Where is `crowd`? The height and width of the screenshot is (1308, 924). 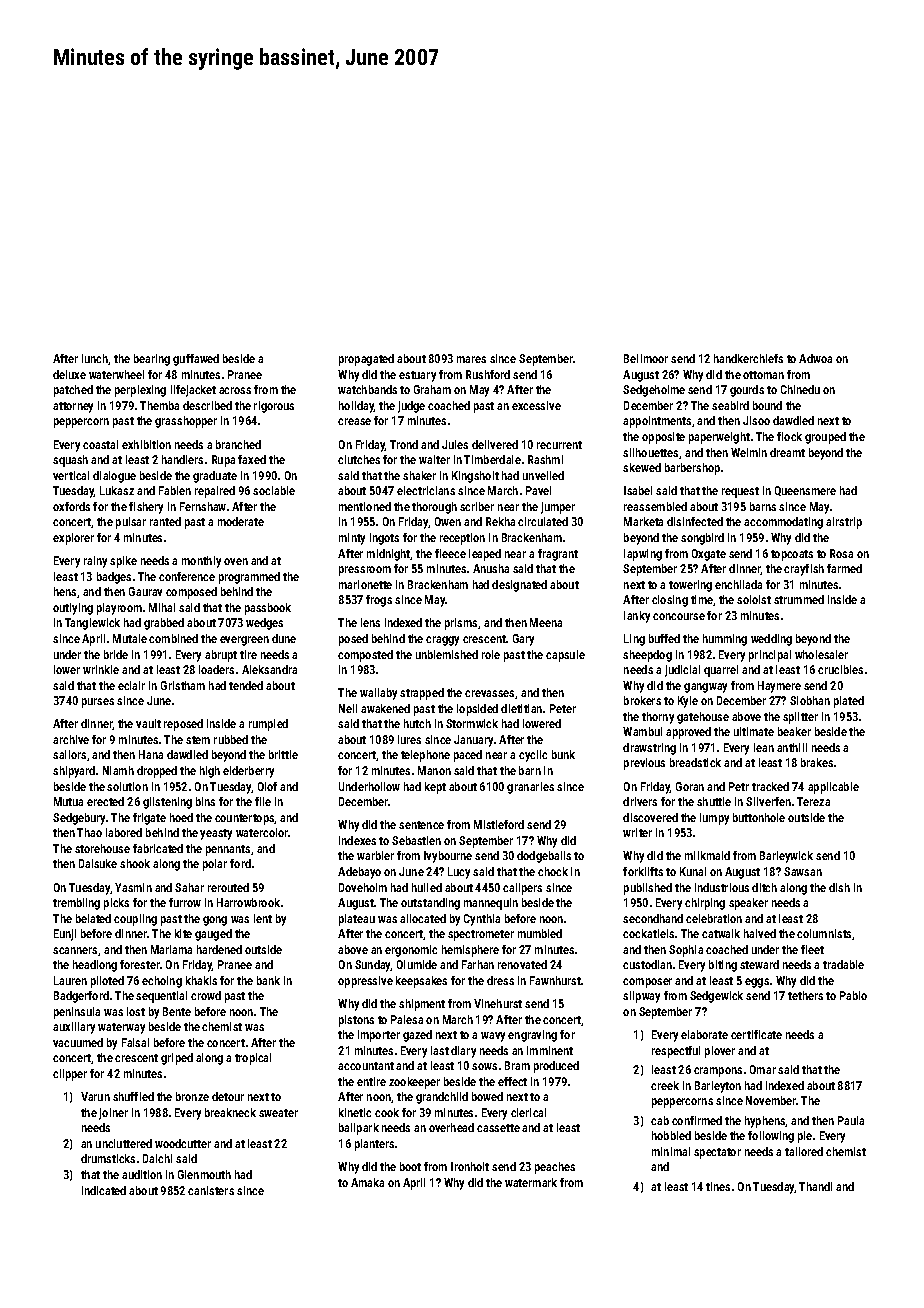
crowd is located at coordinates (206, 995).
